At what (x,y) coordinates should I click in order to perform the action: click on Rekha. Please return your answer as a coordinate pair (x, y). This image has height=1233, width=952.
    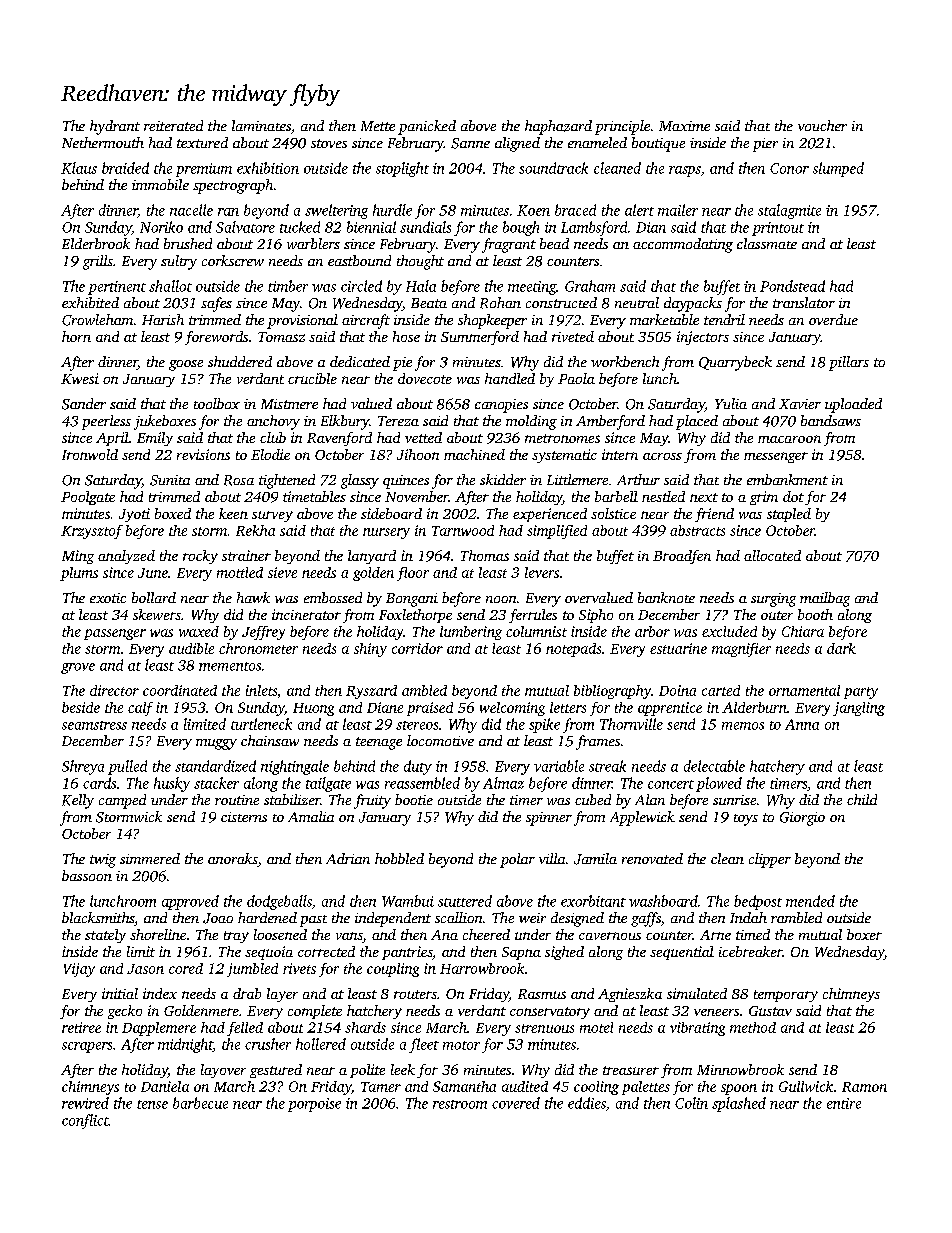
    Looking at the image, I should click on (255, 530).
